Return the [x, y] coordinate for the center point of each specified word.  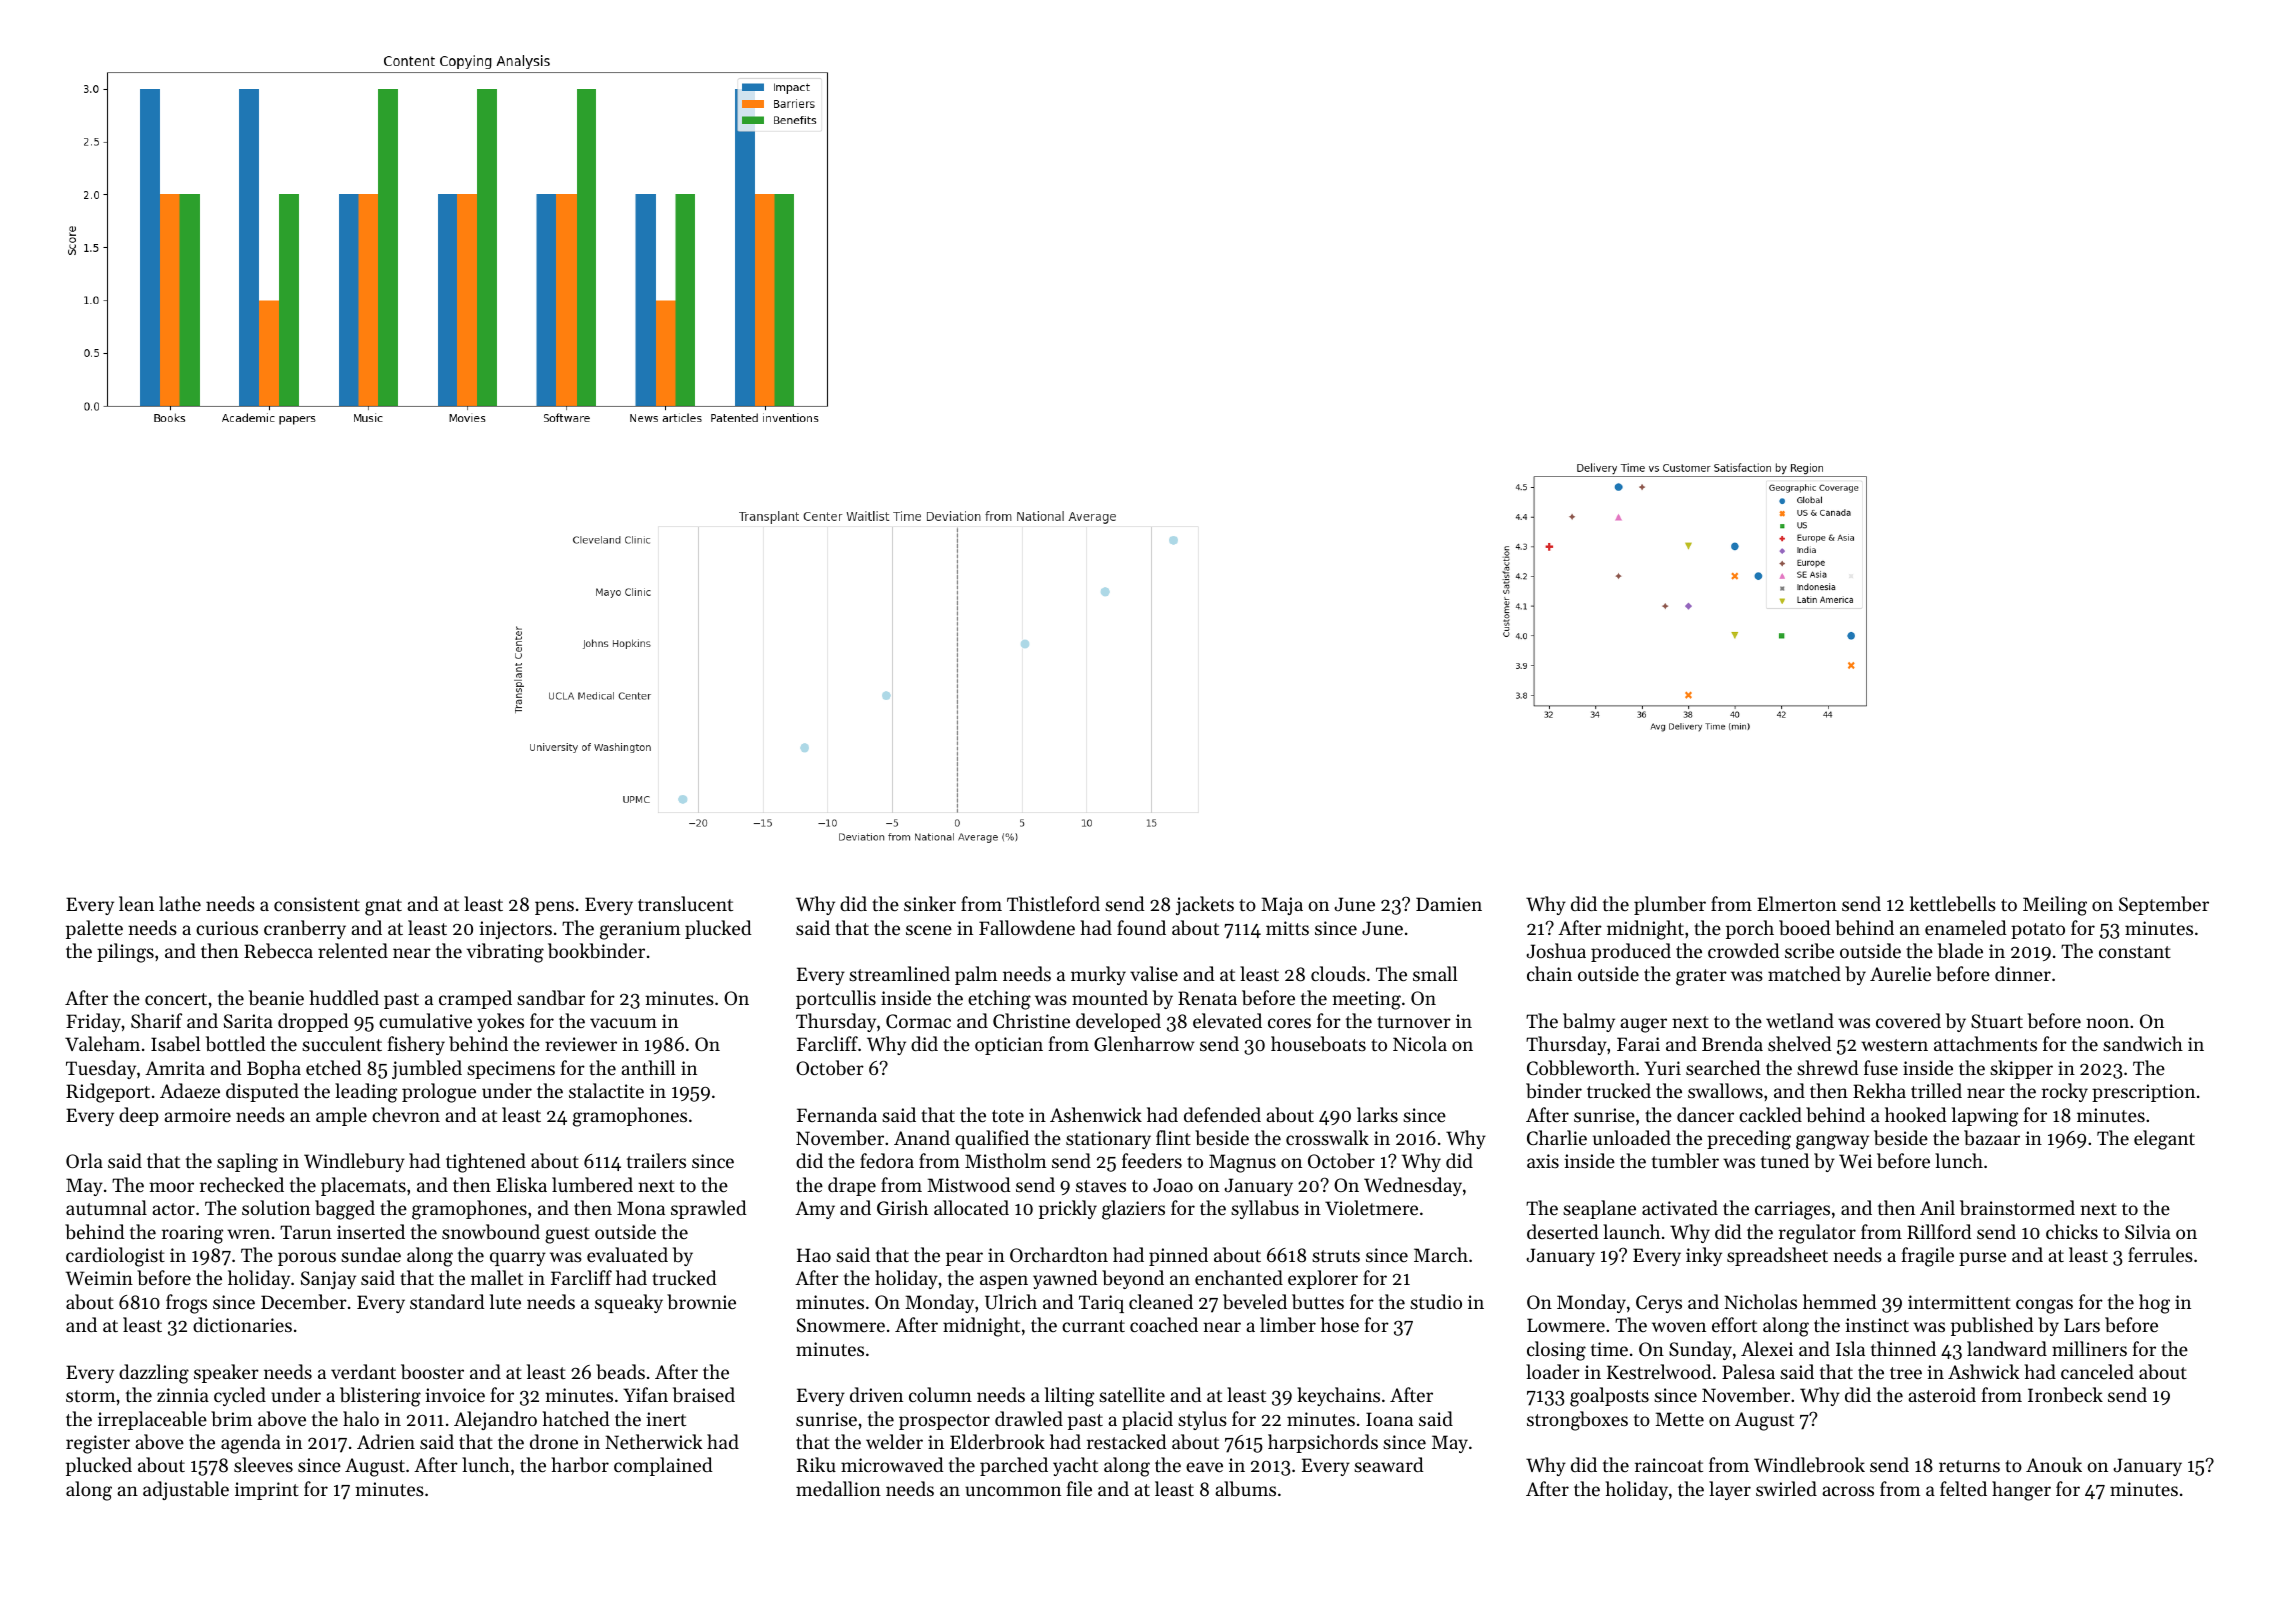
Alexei [1767, 1348]
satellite [1132, 1394]
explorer [1323, 1279]
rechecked [242, 1184]
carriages [1792, 1210]
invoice [455, 1395]
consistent [317, 904]
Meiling [2055, 906]
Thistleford [1053, 903]
